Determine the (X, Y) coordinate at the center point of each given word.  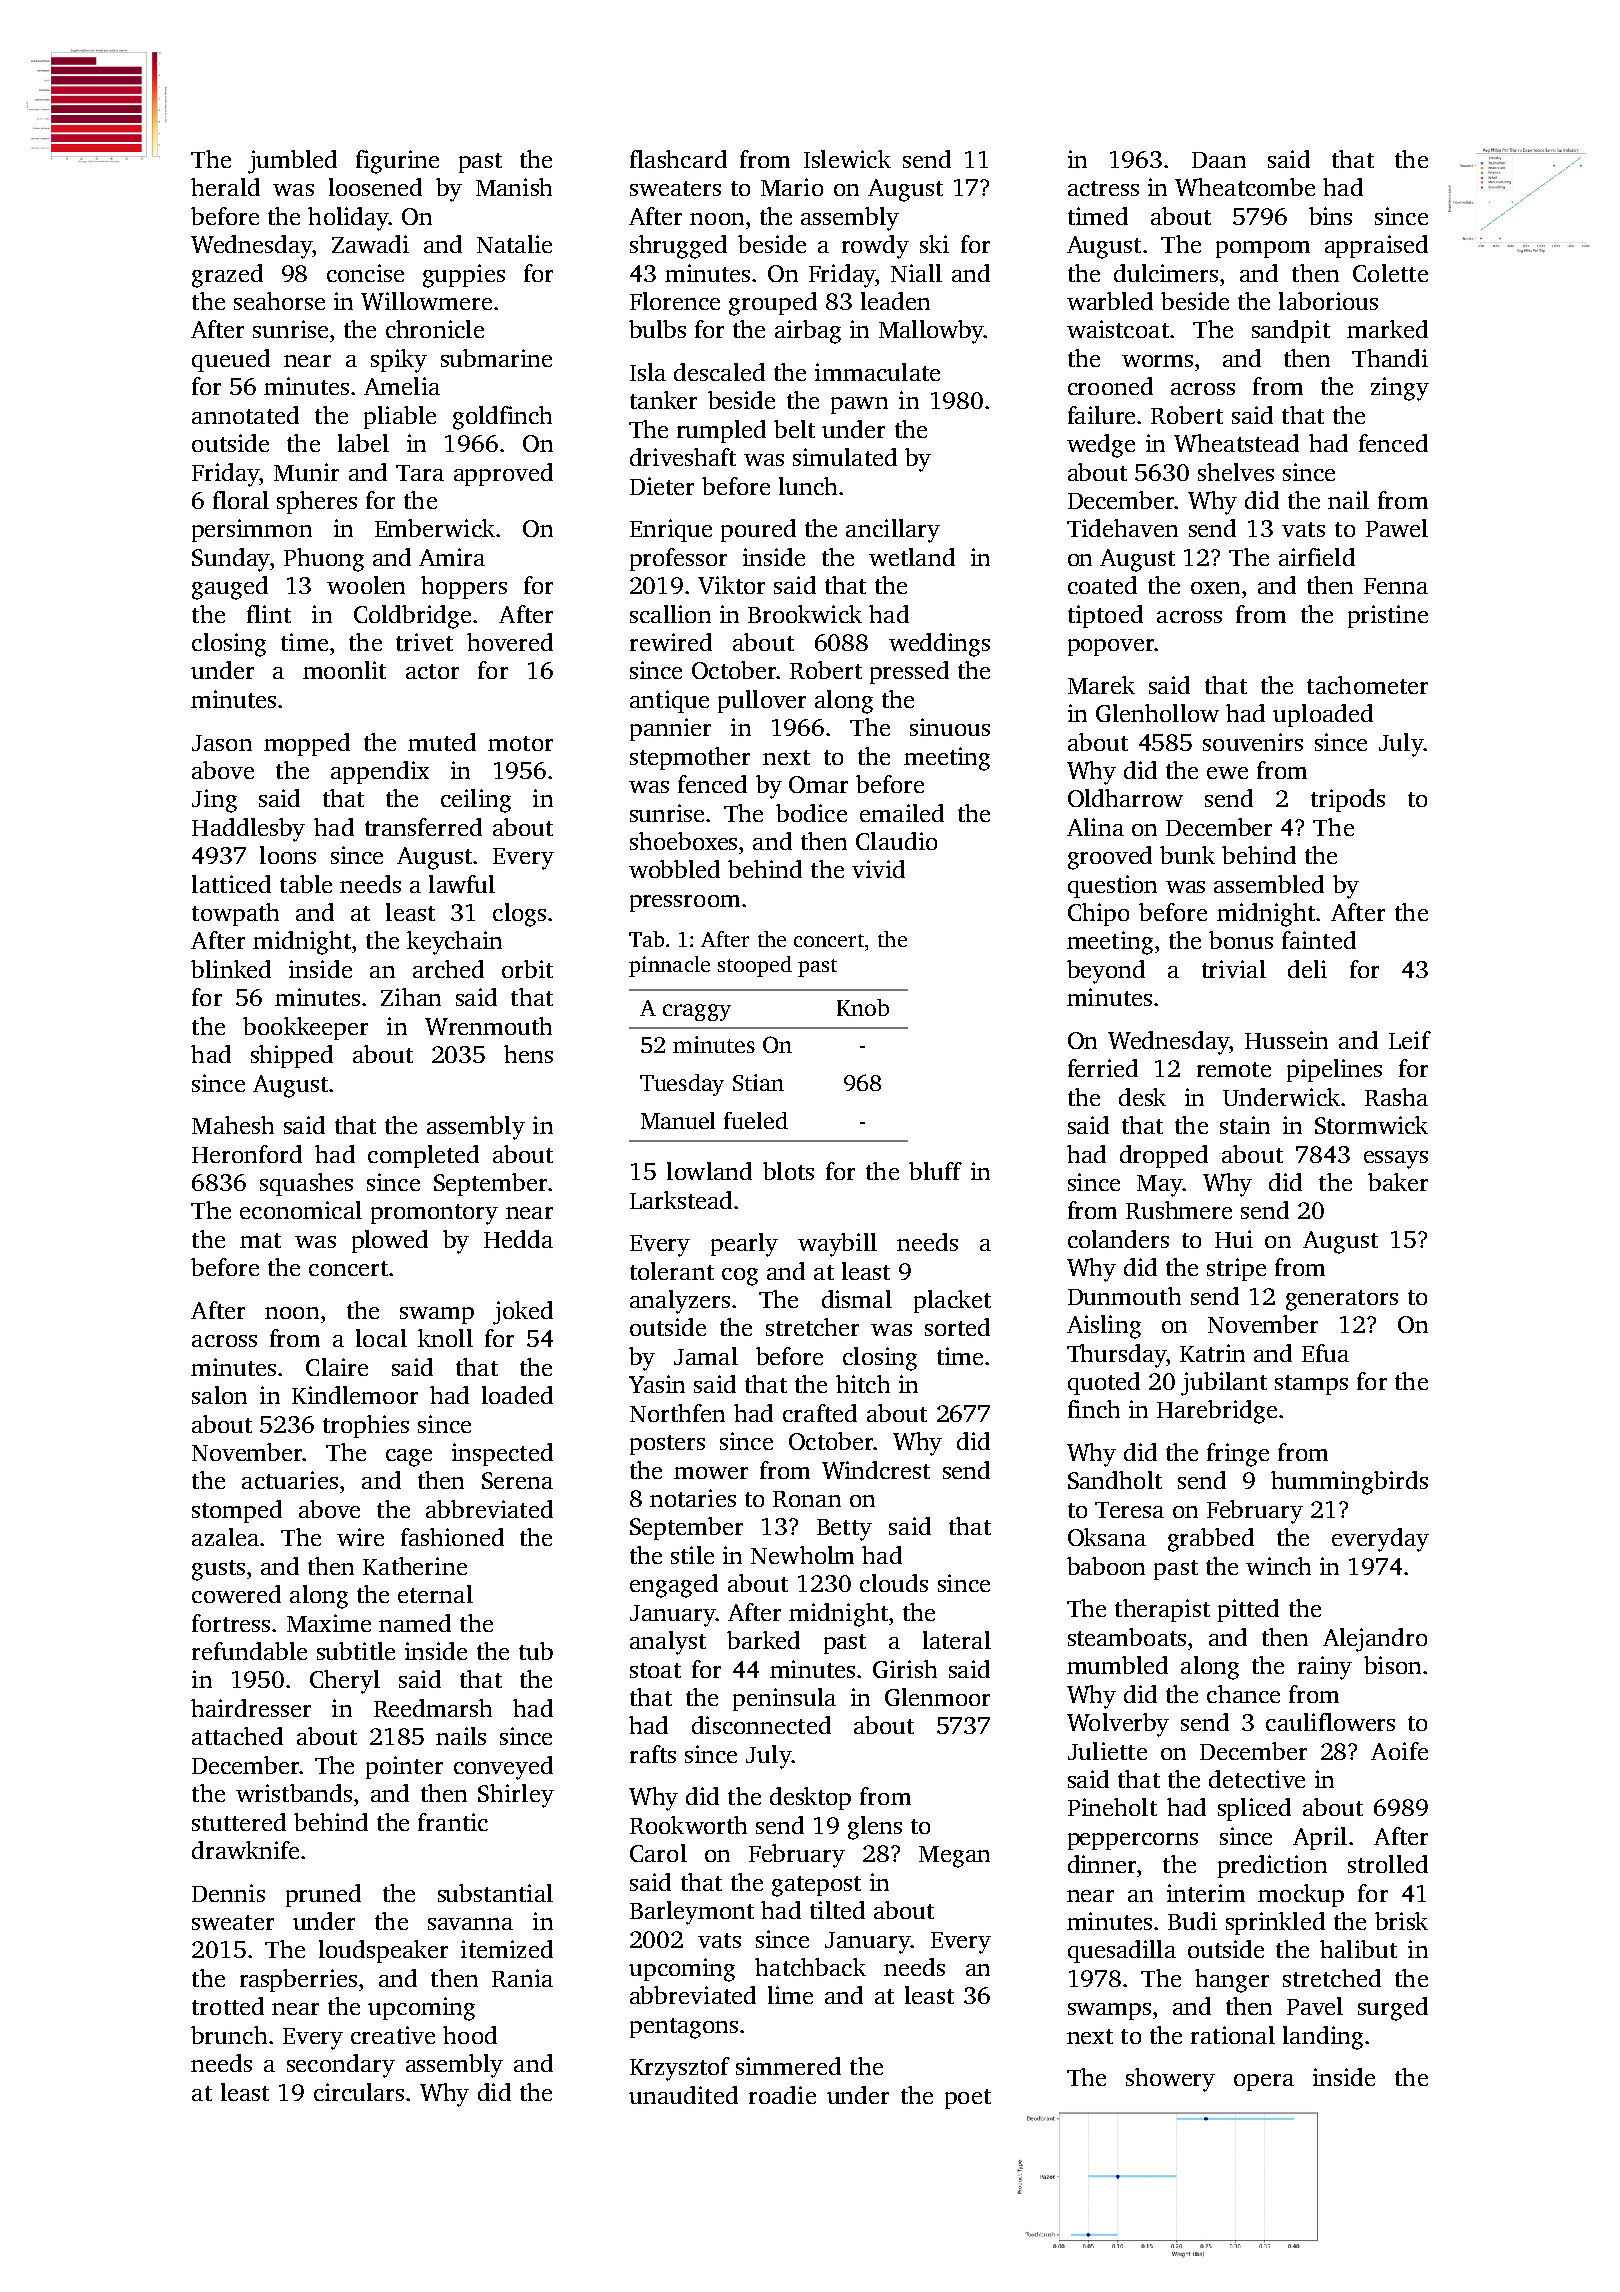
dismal (857, 1299)
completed (423, 1156)
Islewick (847, 159)
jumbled (292, 162)
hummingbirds (1349, 1483)
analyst (668, 1643)
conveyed (503, 1768)
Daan (1219, 160)
